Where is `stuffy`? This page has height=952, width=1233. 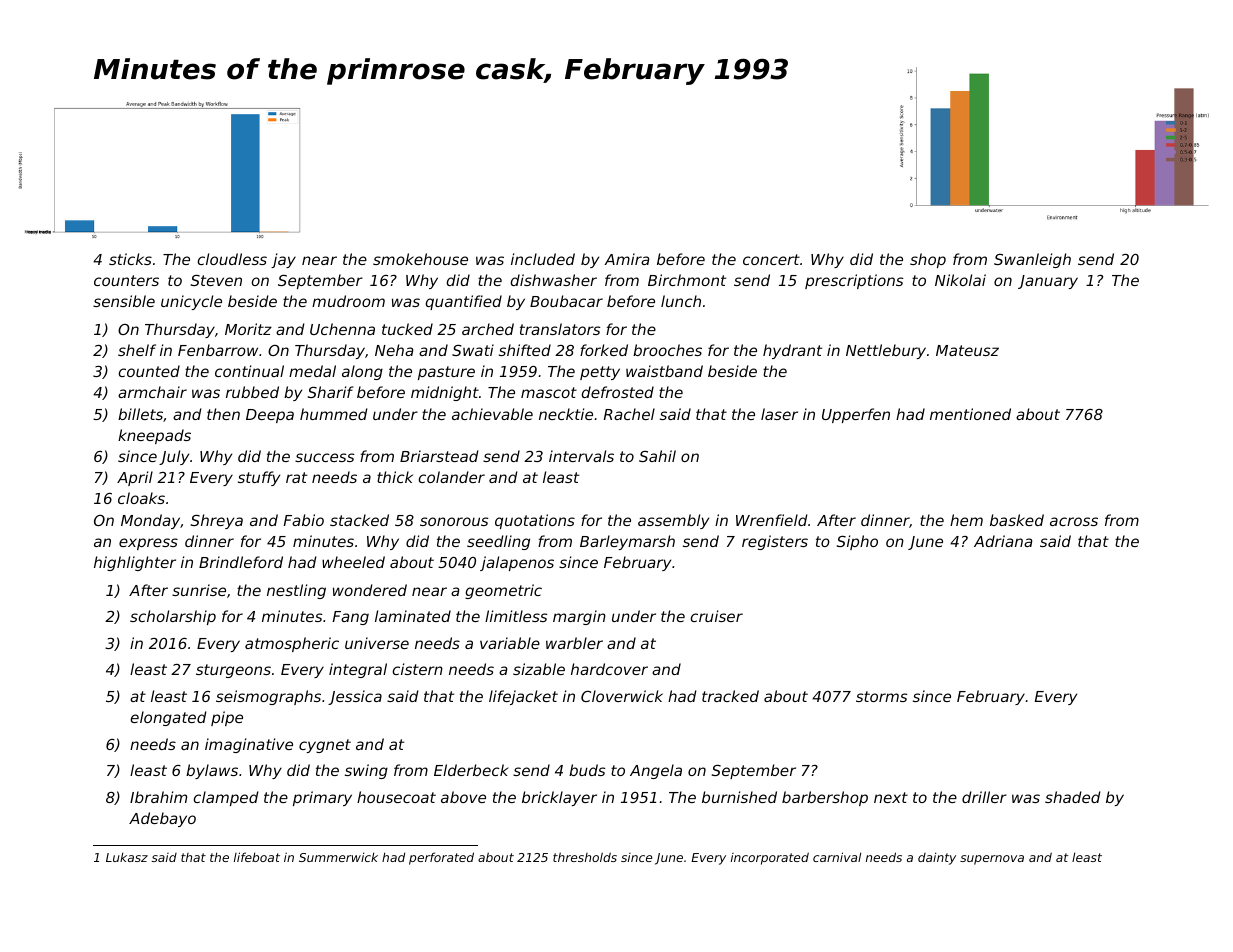
stuffy is located at coordinates (259, 478).
